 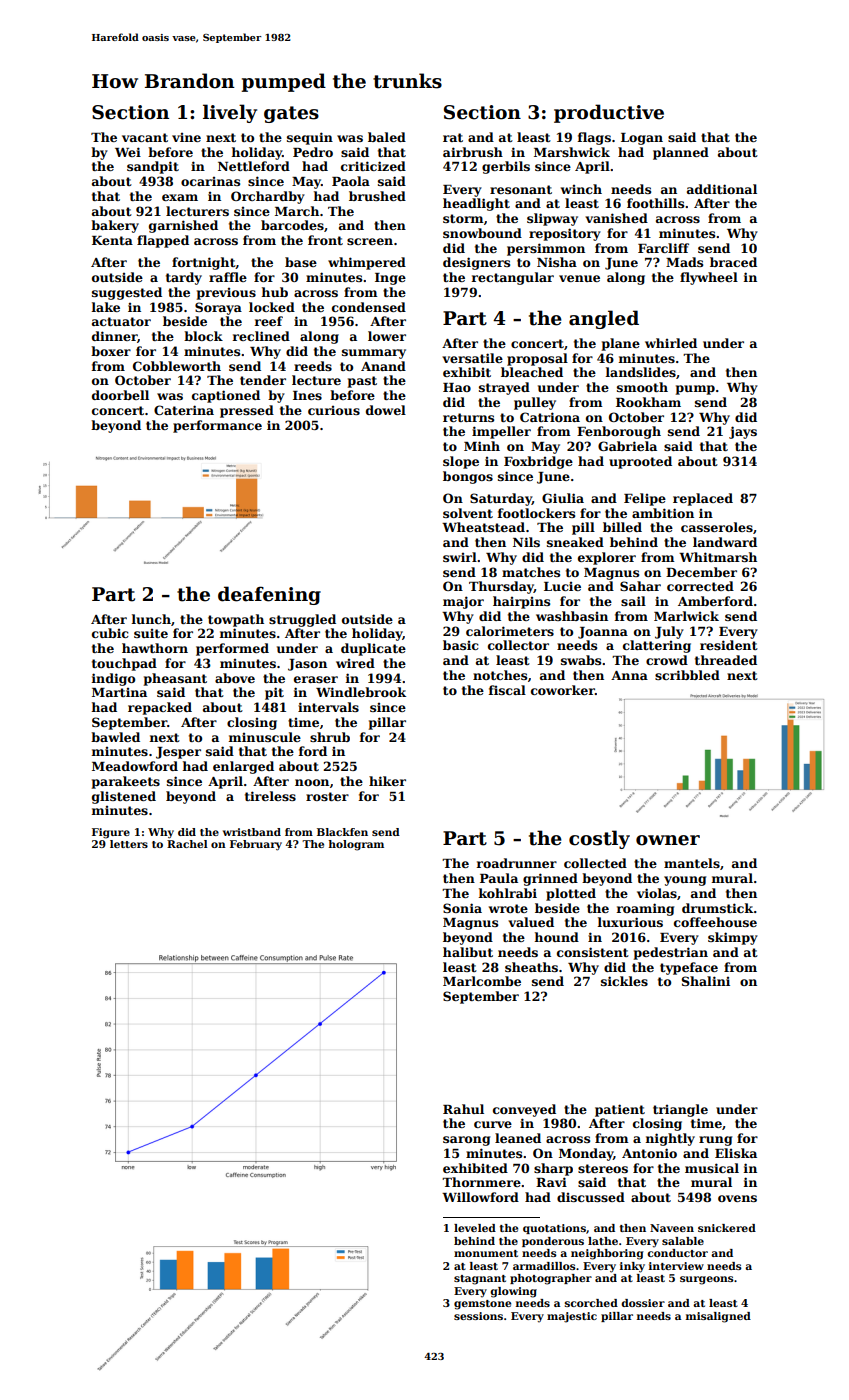 I want to click on performance, so click(x=217, y=426).
